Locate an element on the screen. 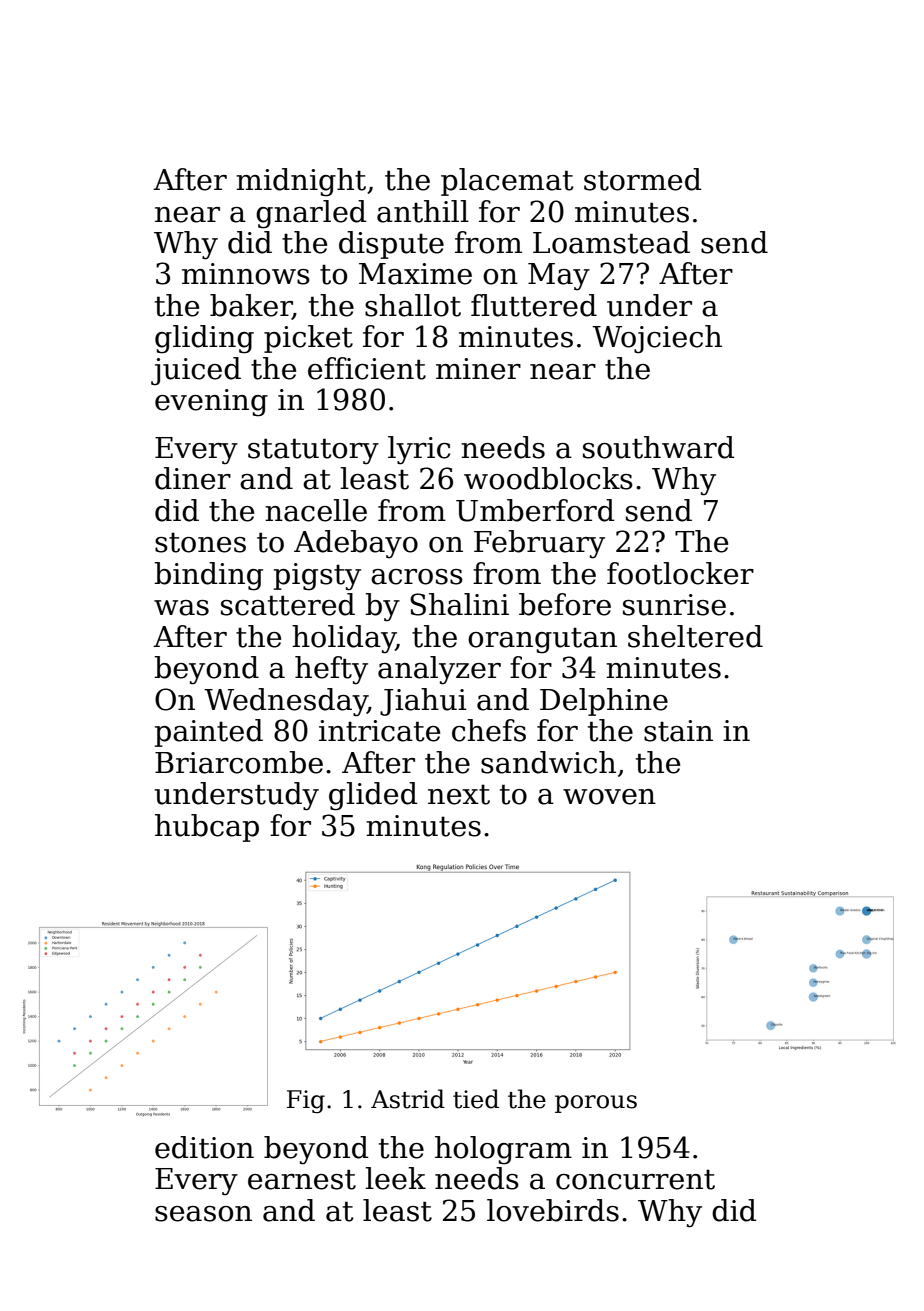 The image size is (924, 1311). stormed is located at coordinates (643, 179).
